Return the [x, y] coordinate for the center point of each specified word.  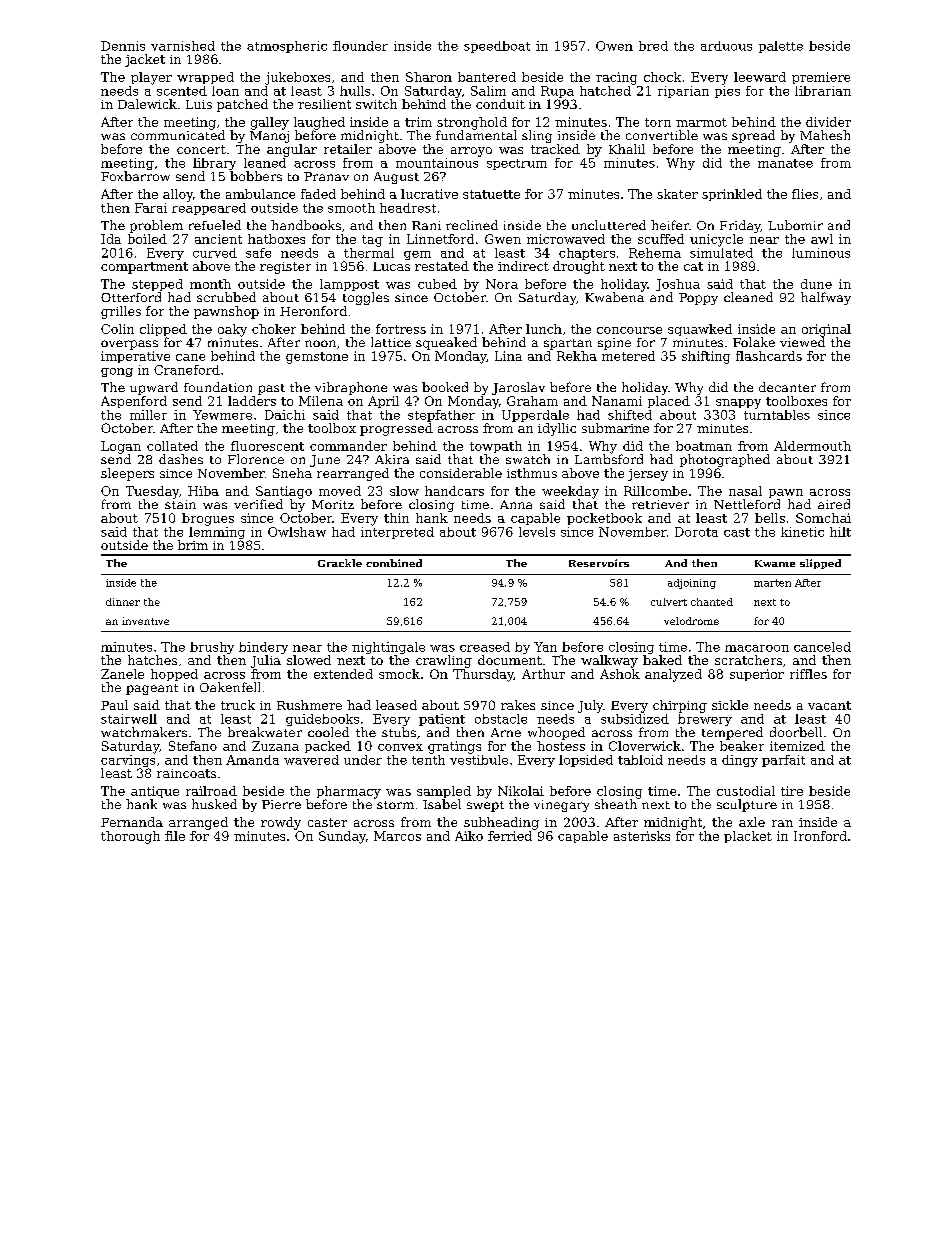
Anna [516, 504]
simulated [721, 253]
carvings [128, 761]
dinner [123, 602]
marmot [701, 122]
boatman [704, 446]
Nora [502, 284]
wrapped [205, 78]
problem [156, 226]
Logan [121, 447]
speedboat [497, 47]
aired [834, 504]
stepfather [441, 416]
